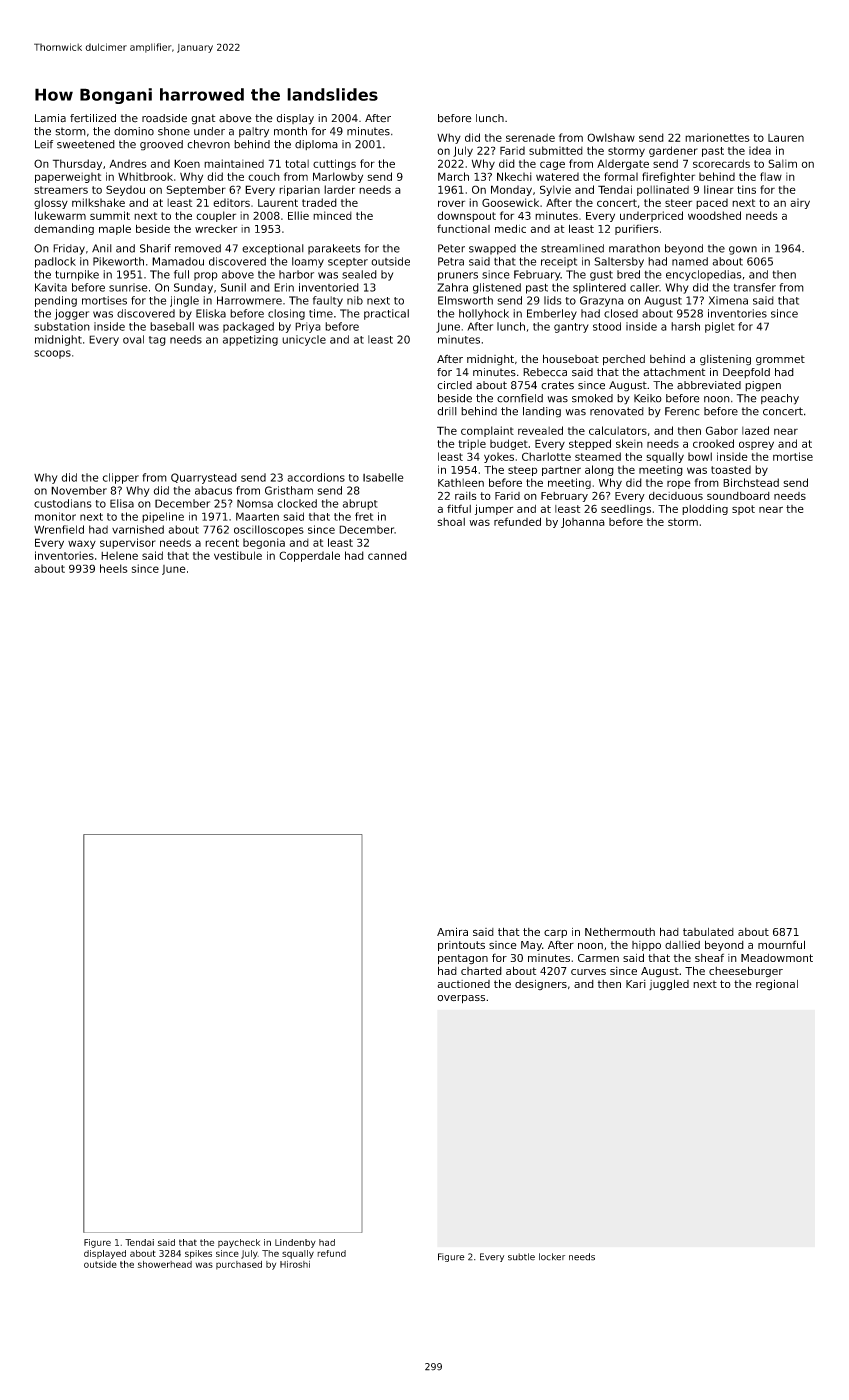 The height and width of the screenshot is (1400, 849). What do you see at coordinates (165, 1264) in the screenshot?
I see `showerhead` at bounding box center [165, 1264].
